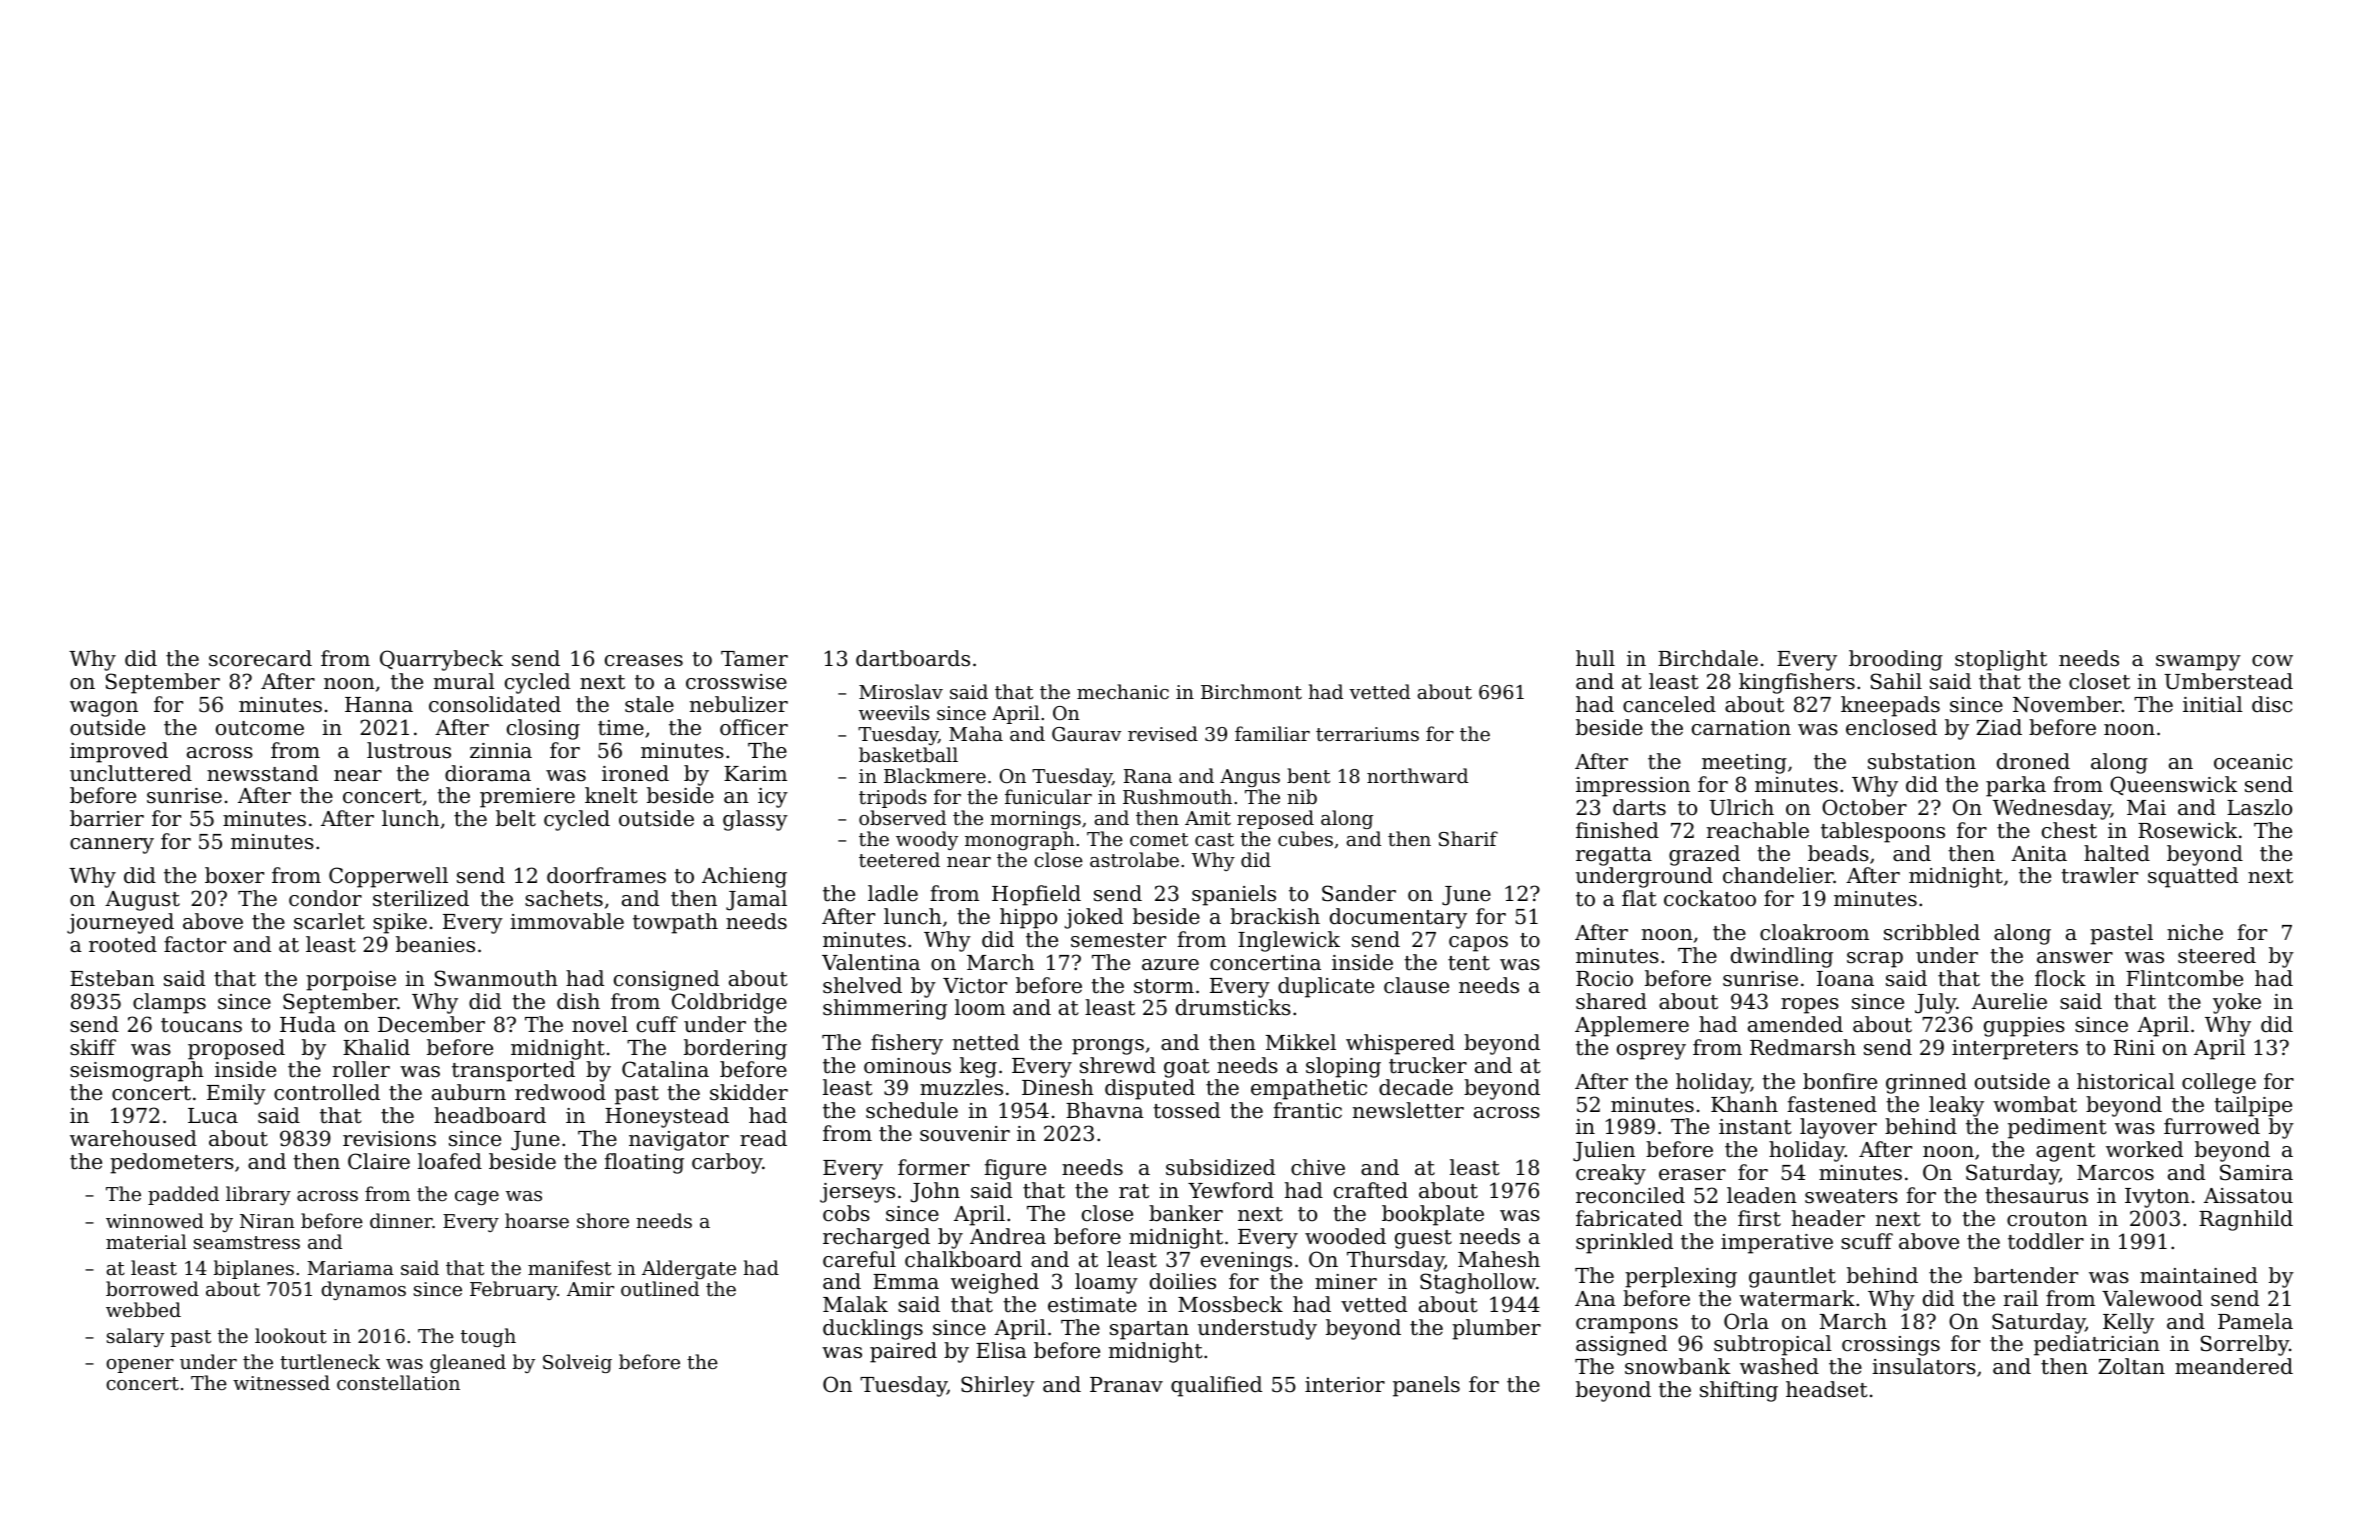 The height and width of the document is (1529, 2363). I want to click on Umberstead, so click(2228, 681).
